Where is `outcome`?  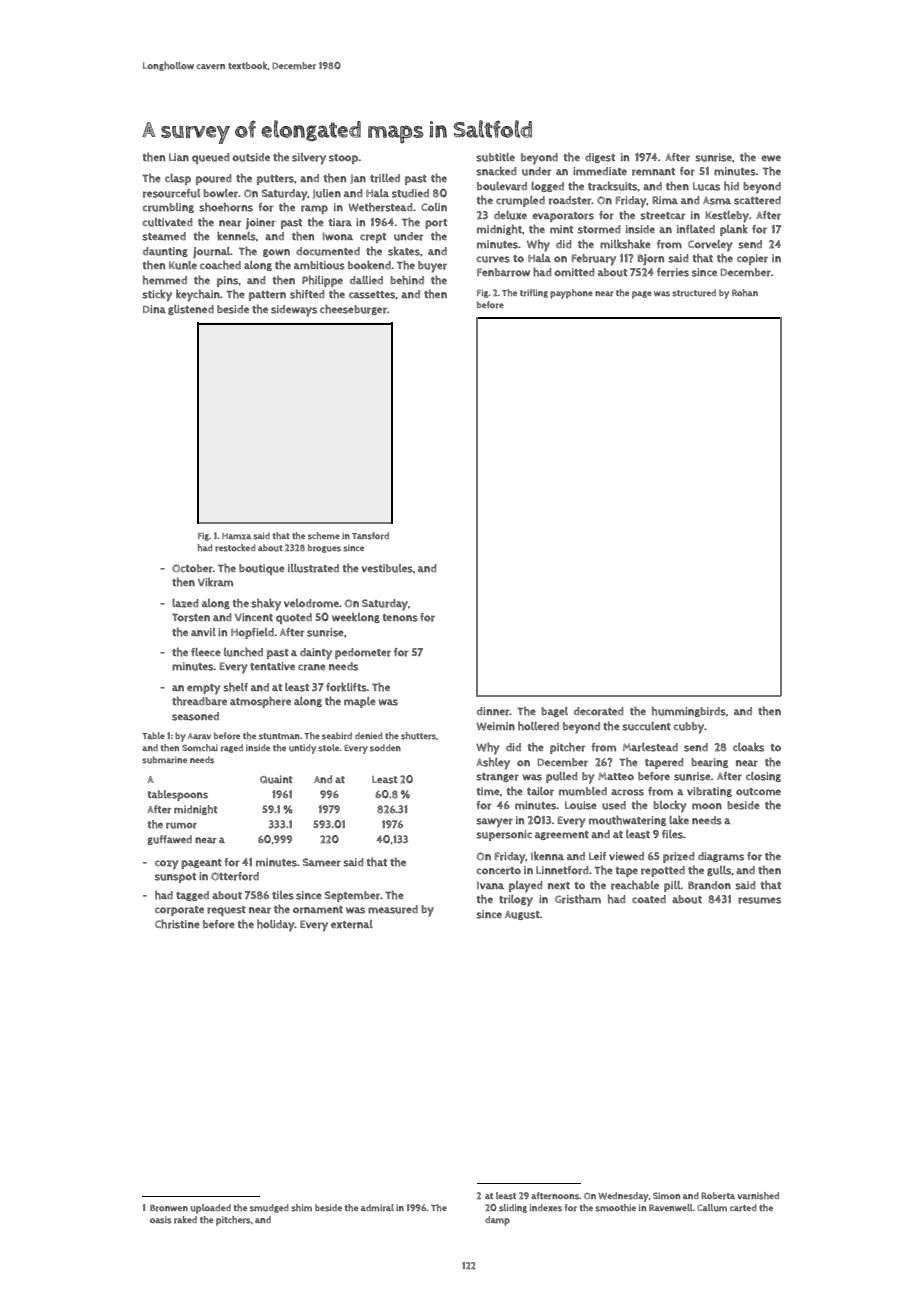 outcome is located at coordinates (758, 792).
